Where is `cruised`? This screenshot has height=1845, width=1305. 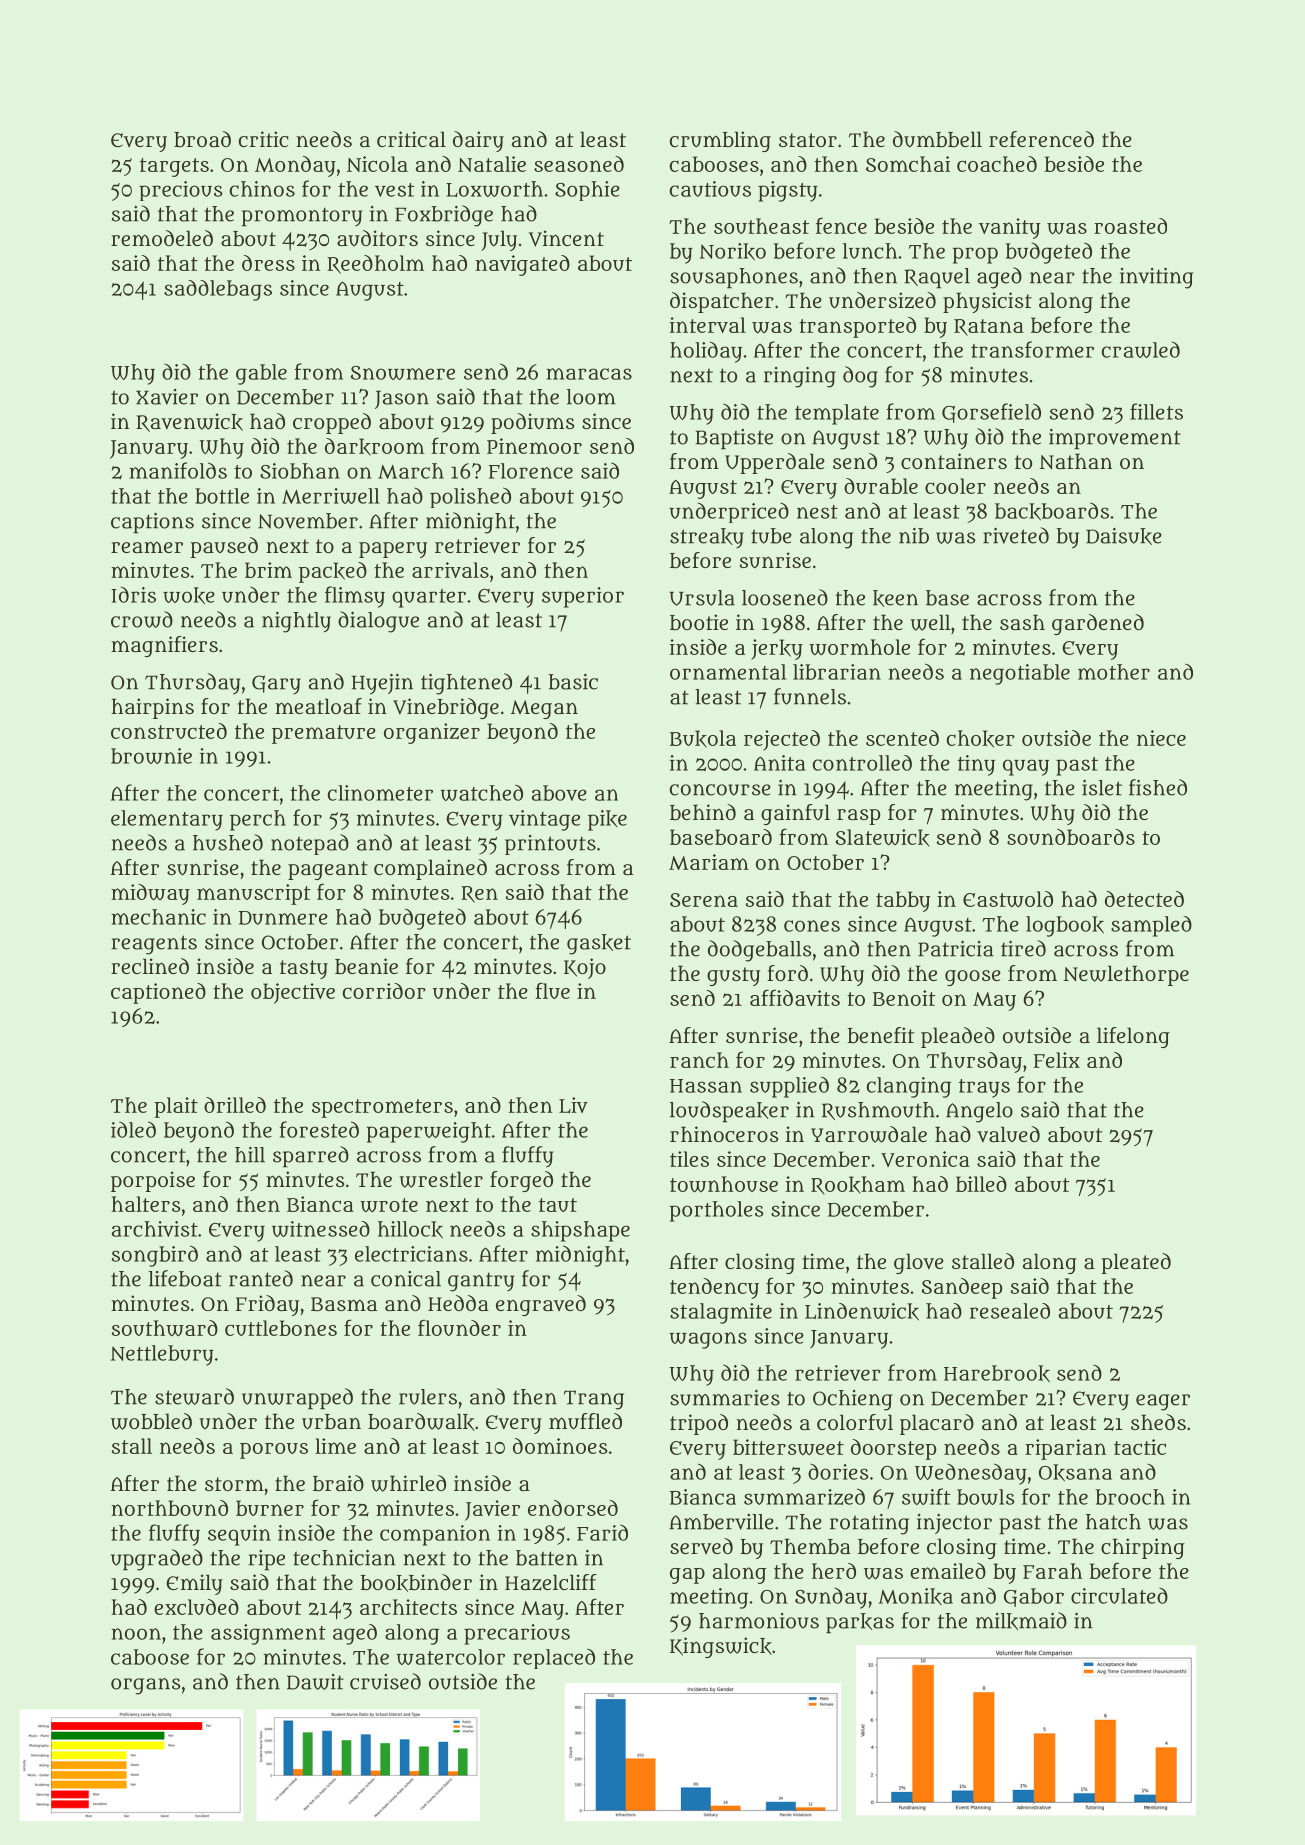
cruised is located at coordinates (385, 1681).
